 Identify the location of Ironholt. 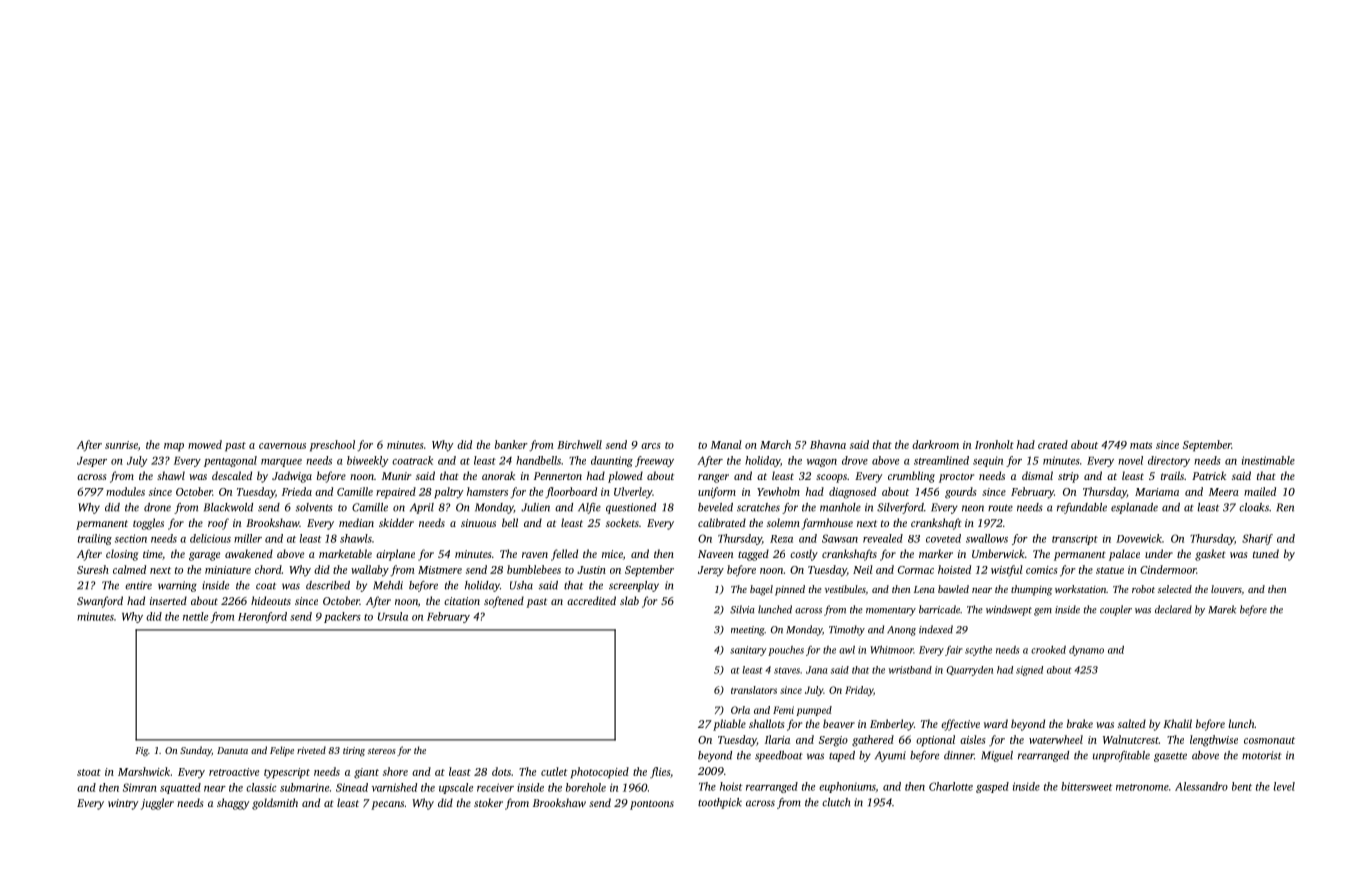
(994, 444).
